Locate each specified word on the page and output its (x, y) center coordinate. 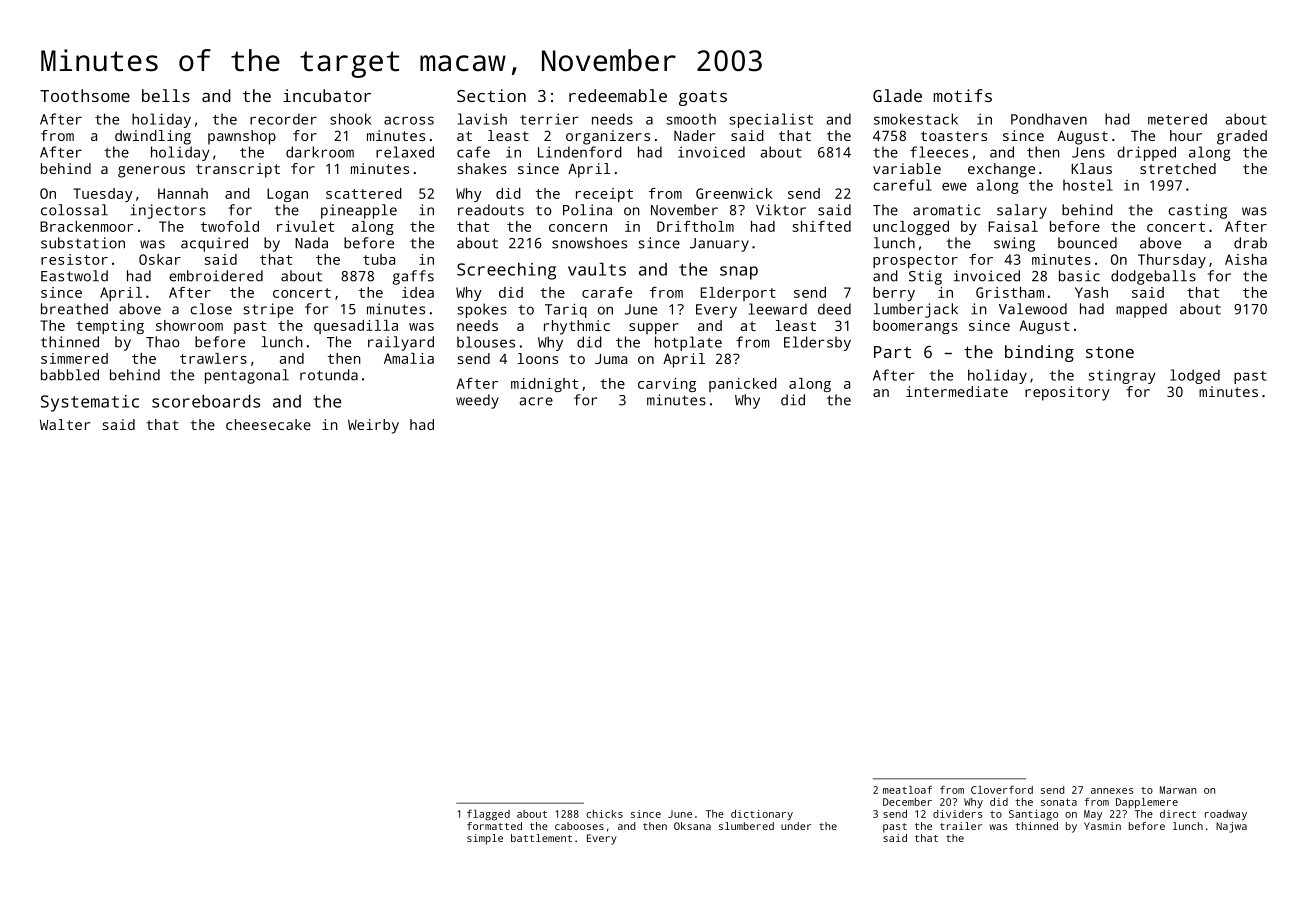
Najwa (1231, 827)
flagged (488, 814)
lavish (482, 119)
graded (1242, 137)
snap (739, 273)
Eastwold (74, 276)
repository (1067, 393)
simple (485, 839)
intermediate (957, 391)
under (796, 826)
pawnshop (242, 137)
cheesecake (268, 424)
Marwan (1178, 790)
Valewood (1033, 309)
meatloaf (907, 790)
